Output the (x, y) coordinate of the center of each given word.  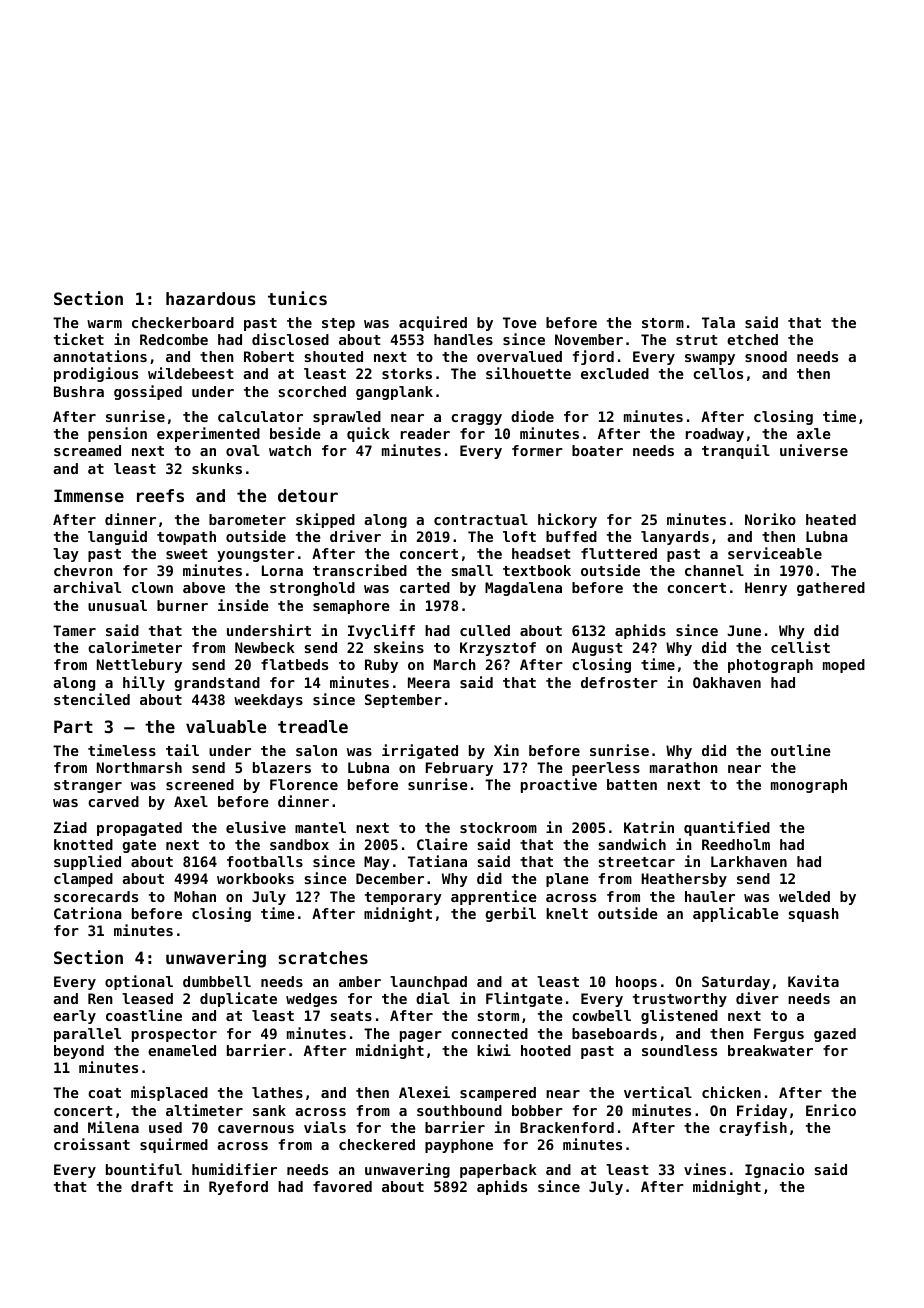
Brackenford (567, 1127)
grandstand (217, 684)
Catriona (88, 913)
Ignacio (774, 1170)
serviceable (775, 553)
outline (801, 750)
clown (152, 587)
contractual (481, 519)
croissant (92, 1144)
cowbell (601, 1015)
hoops (636, 983)
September (403, 701)
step (338, 324)
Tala (718, 322)
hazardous (211, 298)
